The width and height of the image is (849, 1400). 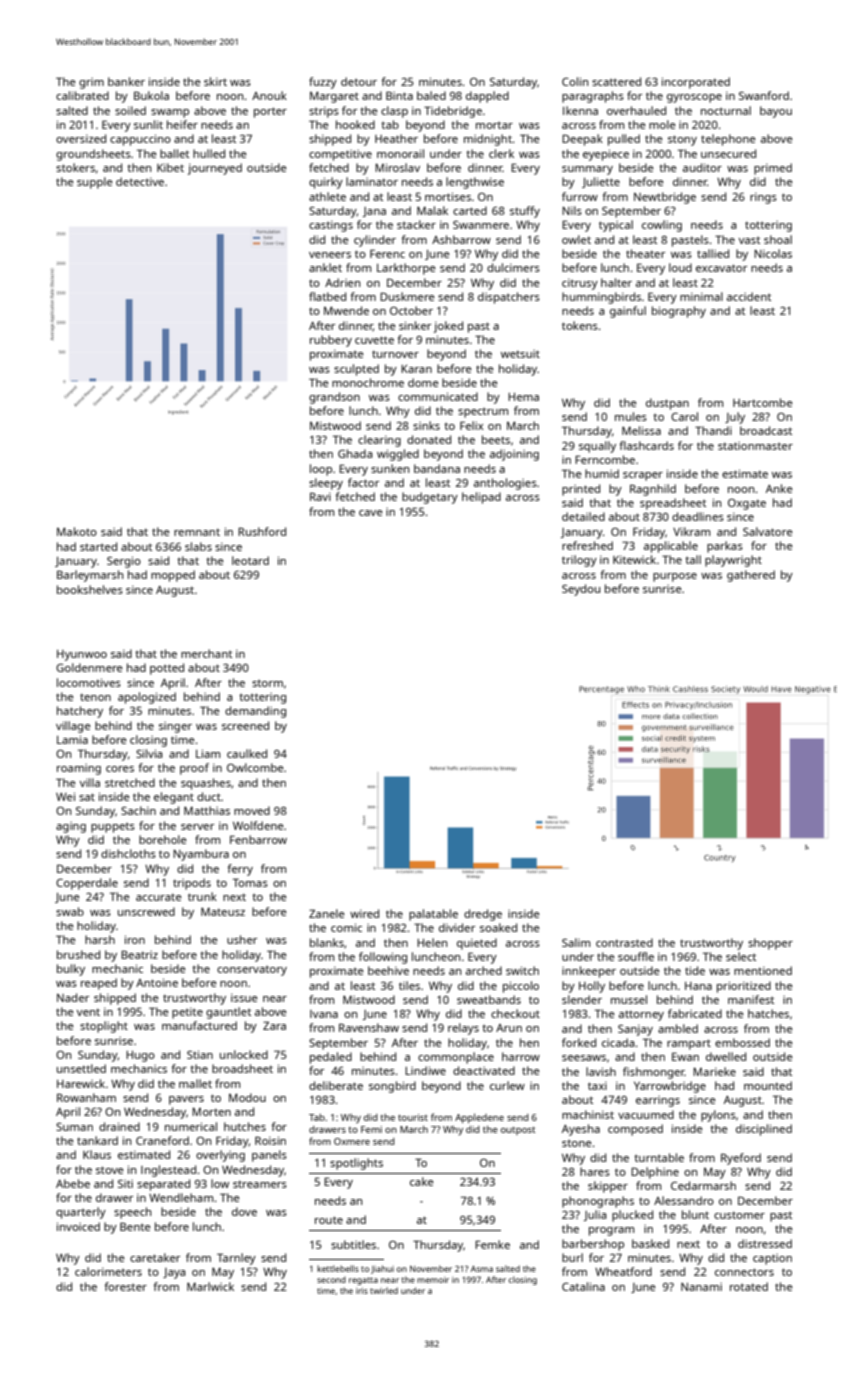 What do you see at coordinates (575, 81) in the image?
I see `Colin` at bounding box center [575, 81].
